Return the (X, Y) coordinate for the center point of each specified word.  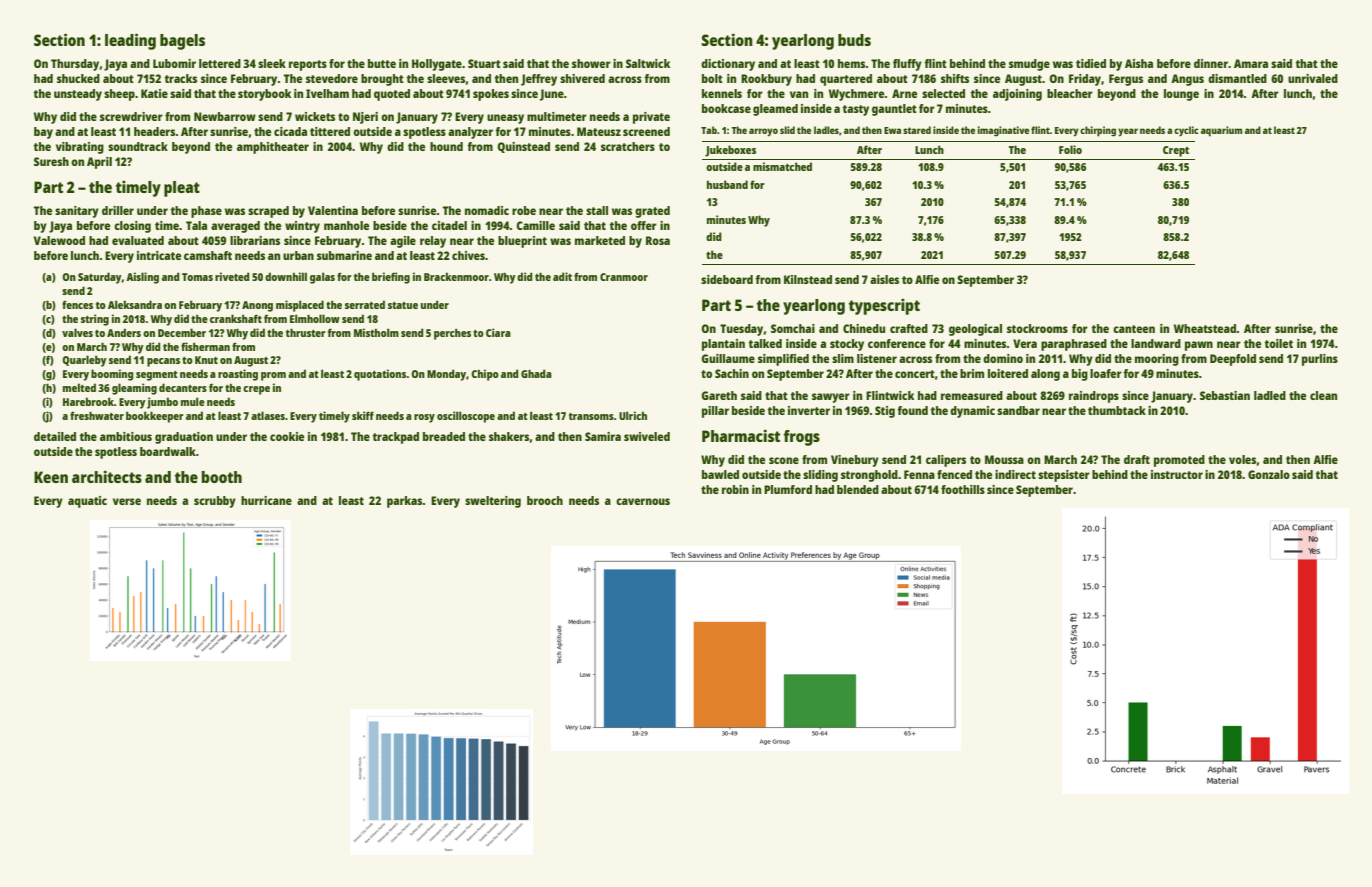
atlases (268, 415)
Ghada (536, 373)
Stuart (484, 63)
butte (382, 63)
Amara (1251, 63)
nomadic (487, 210)
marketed (600, 240)
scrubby (215, 502)
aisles (884, 279)
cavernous (643, 501)
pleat (182, 189)
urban (298, 255)
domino (1003, 358)
